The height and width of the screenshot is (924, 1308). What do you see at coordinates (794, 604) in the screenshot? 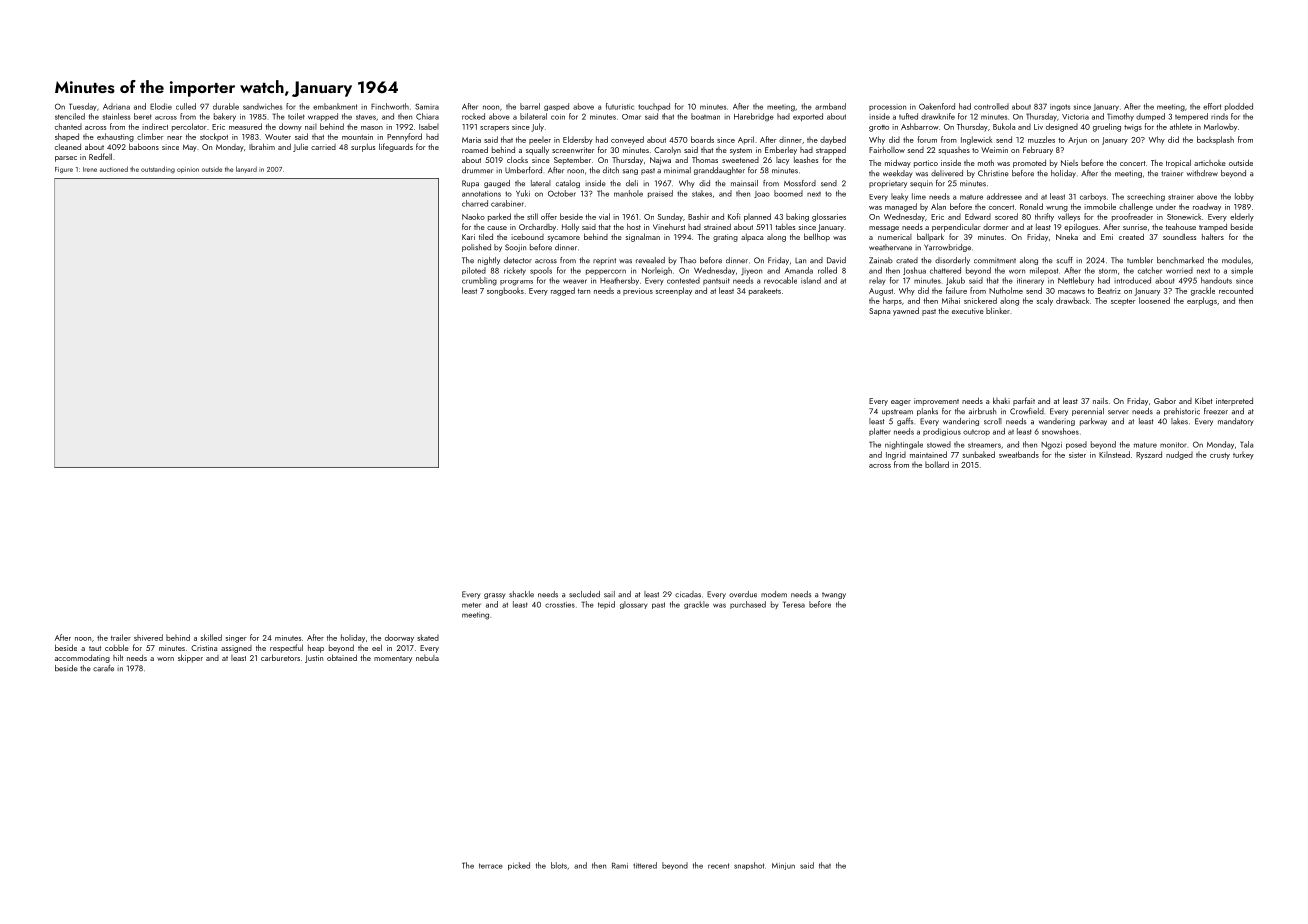
I see `Teresa` at bounding box center [794, 604].
